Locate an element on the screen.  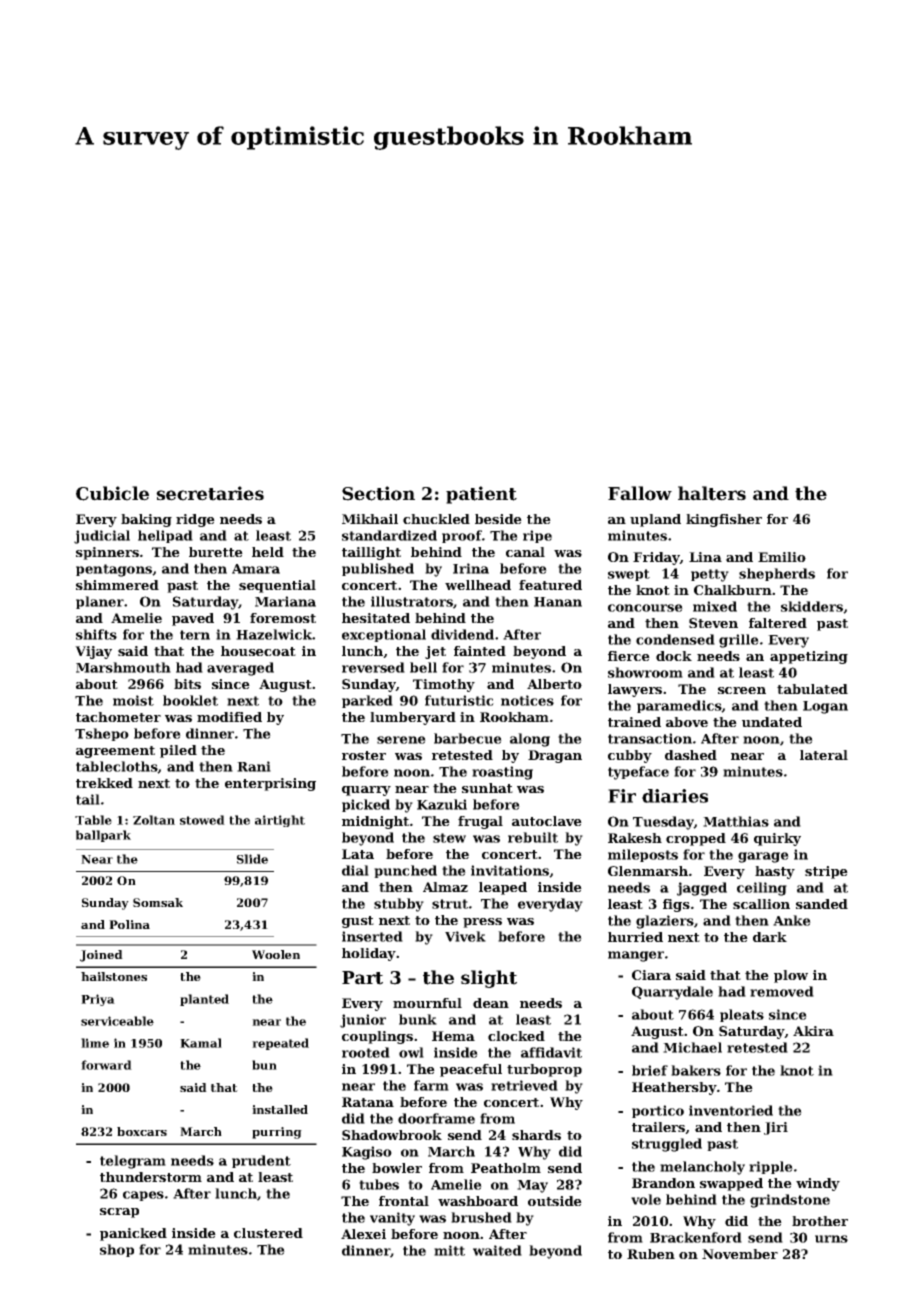
Brandon is located at coordinates (663, 1183).
